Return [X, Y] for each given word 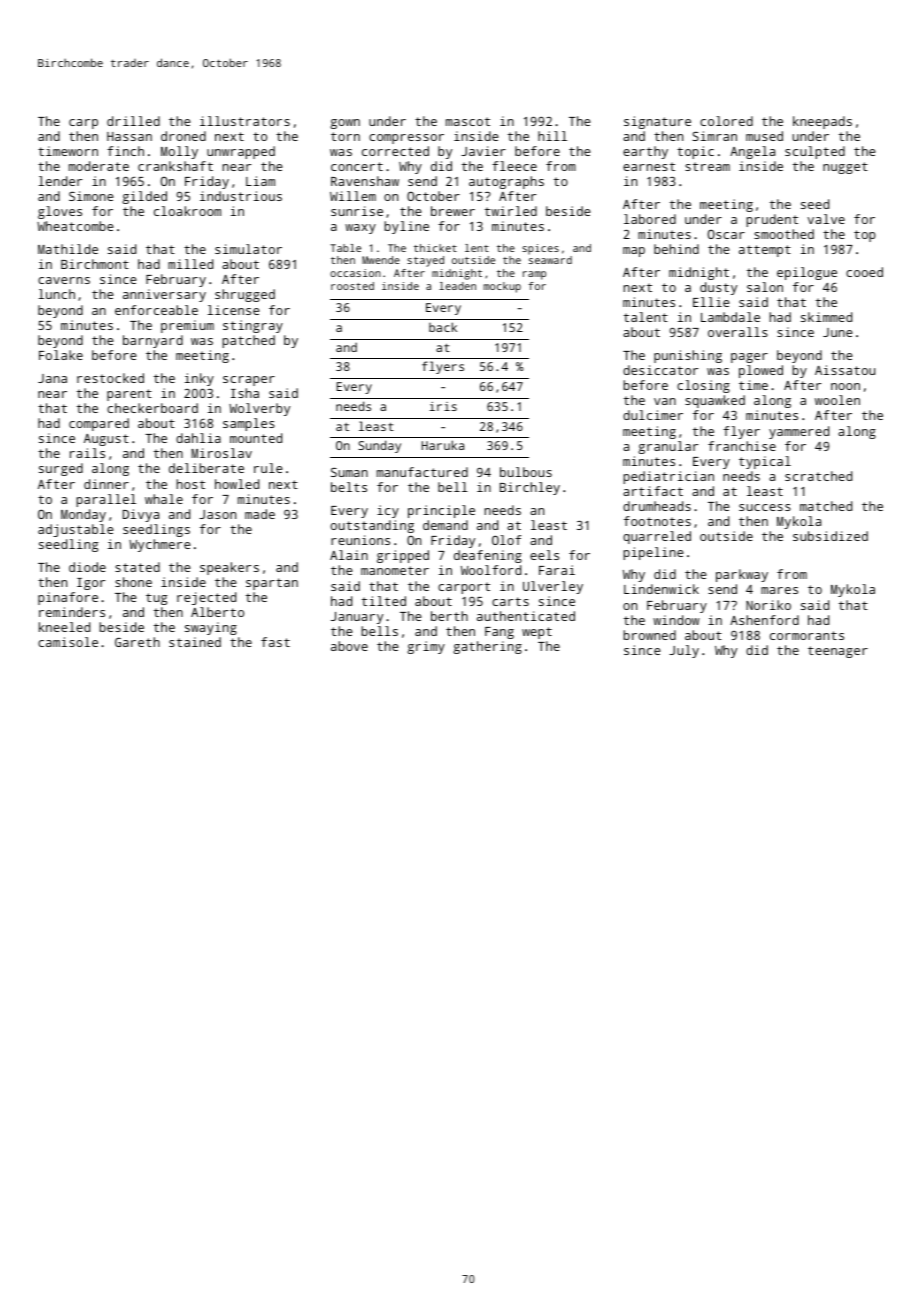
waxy [360, 229]
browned [649, 635]
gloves [60, 212]
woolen [837, 400]
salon [765, 287]
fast [275, 642]
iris [443, 406]
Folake [61, 355]
